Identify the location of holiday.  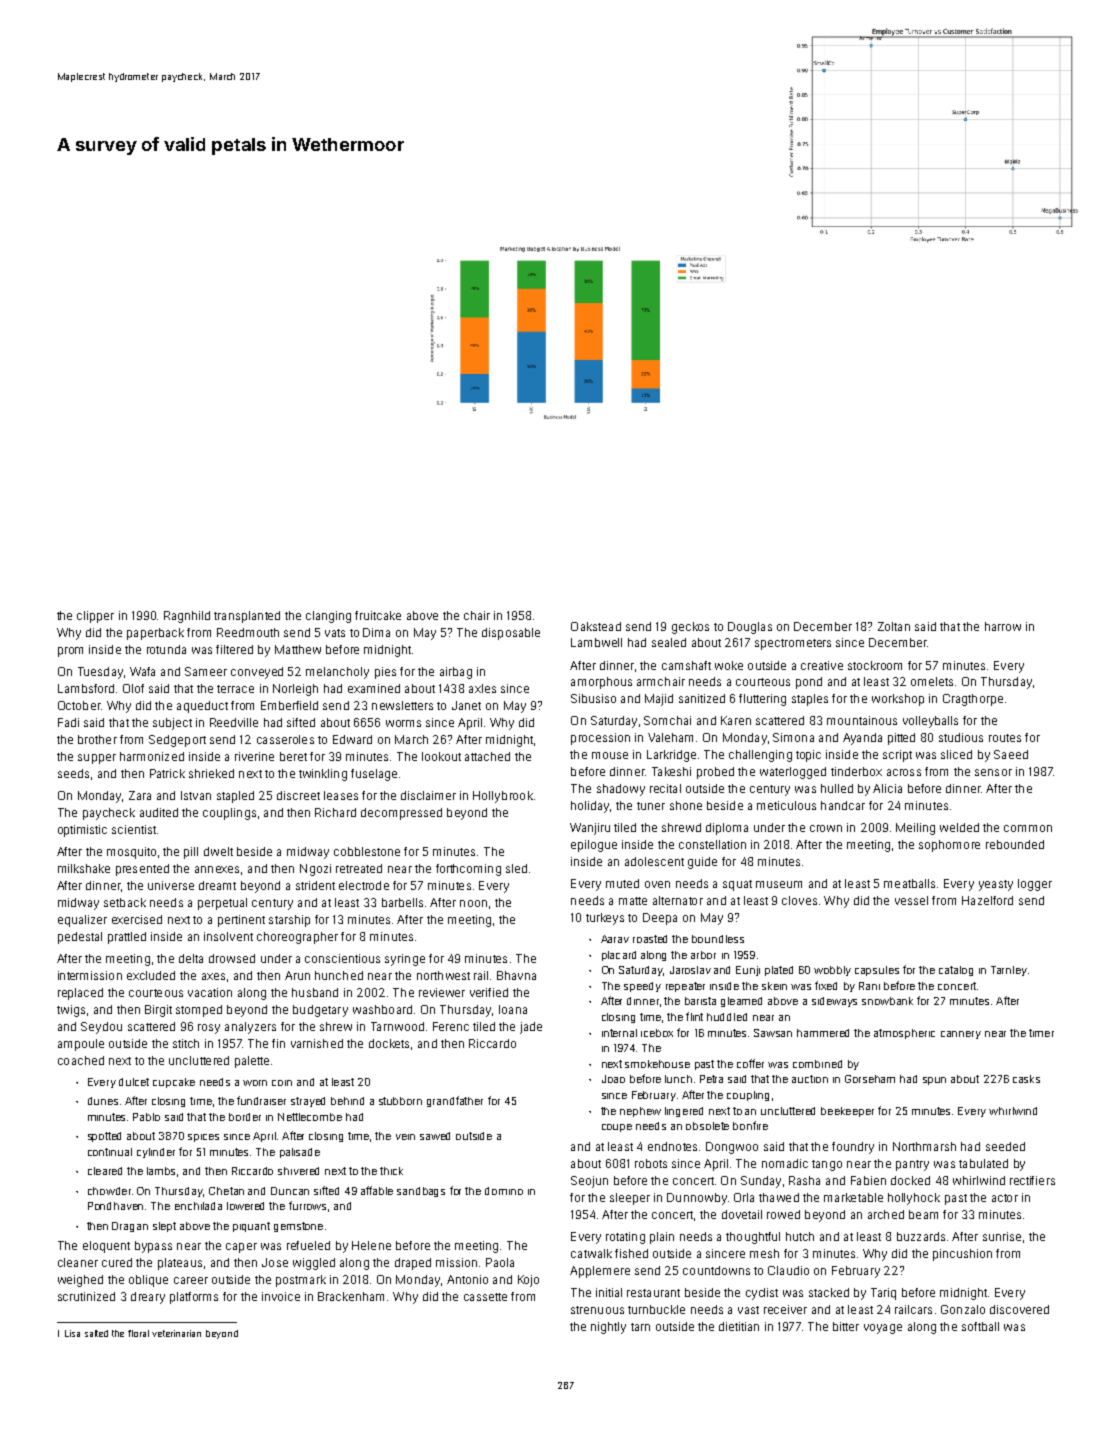
(590, 807).
